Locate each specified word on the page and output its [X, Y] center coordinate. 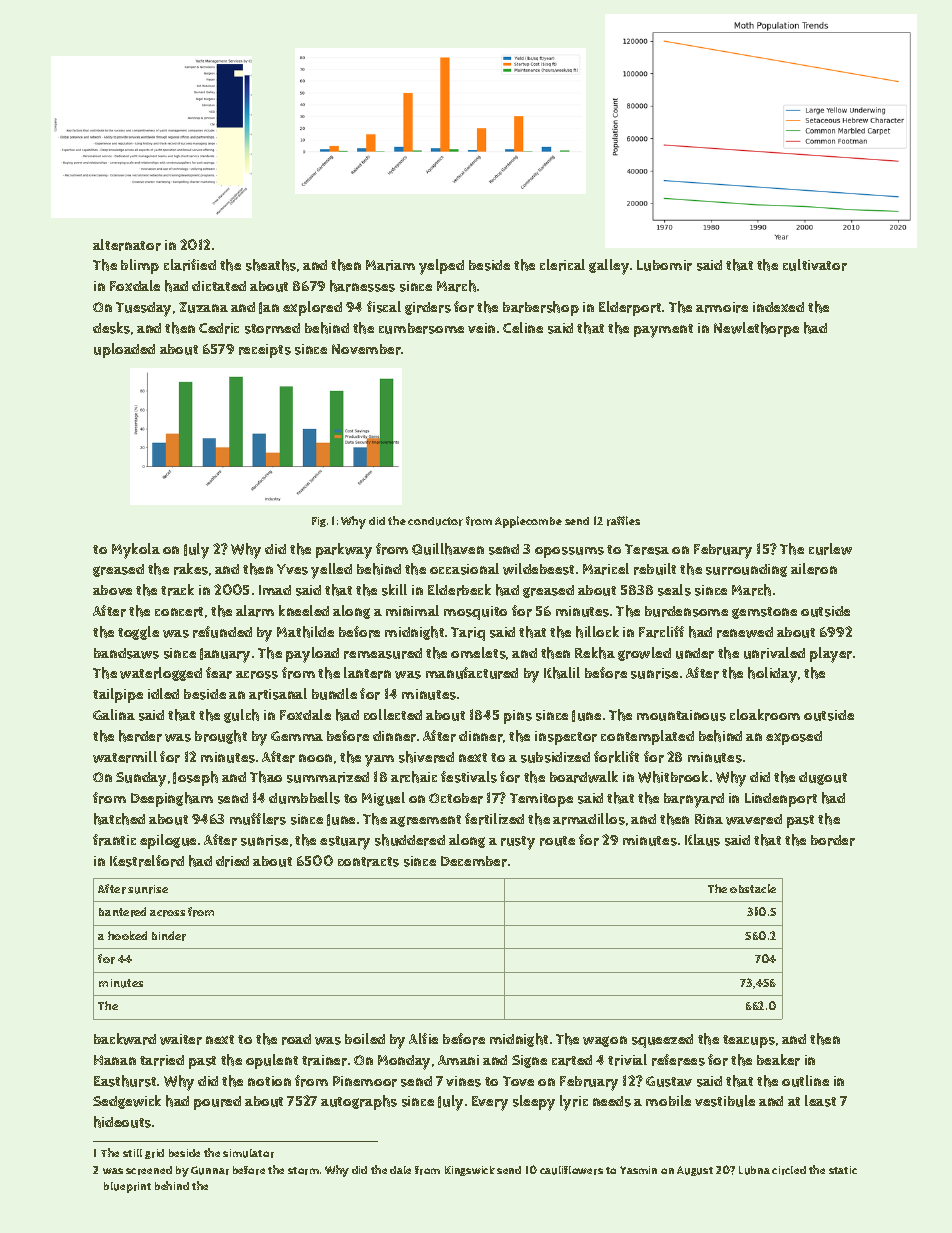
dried [232, 861]
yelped [441, 267]
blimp [140, 266]
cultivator [815, 265]
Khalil [562, 673]
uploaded [124, 350]
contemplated [647, 737]
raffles [623, 521]
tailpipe [118, 695]
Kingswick [470, 1171]
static [843, 1170]
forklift [616, 757]
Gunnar [210, 1170]
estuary [345, 843]
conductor [435, 521]
